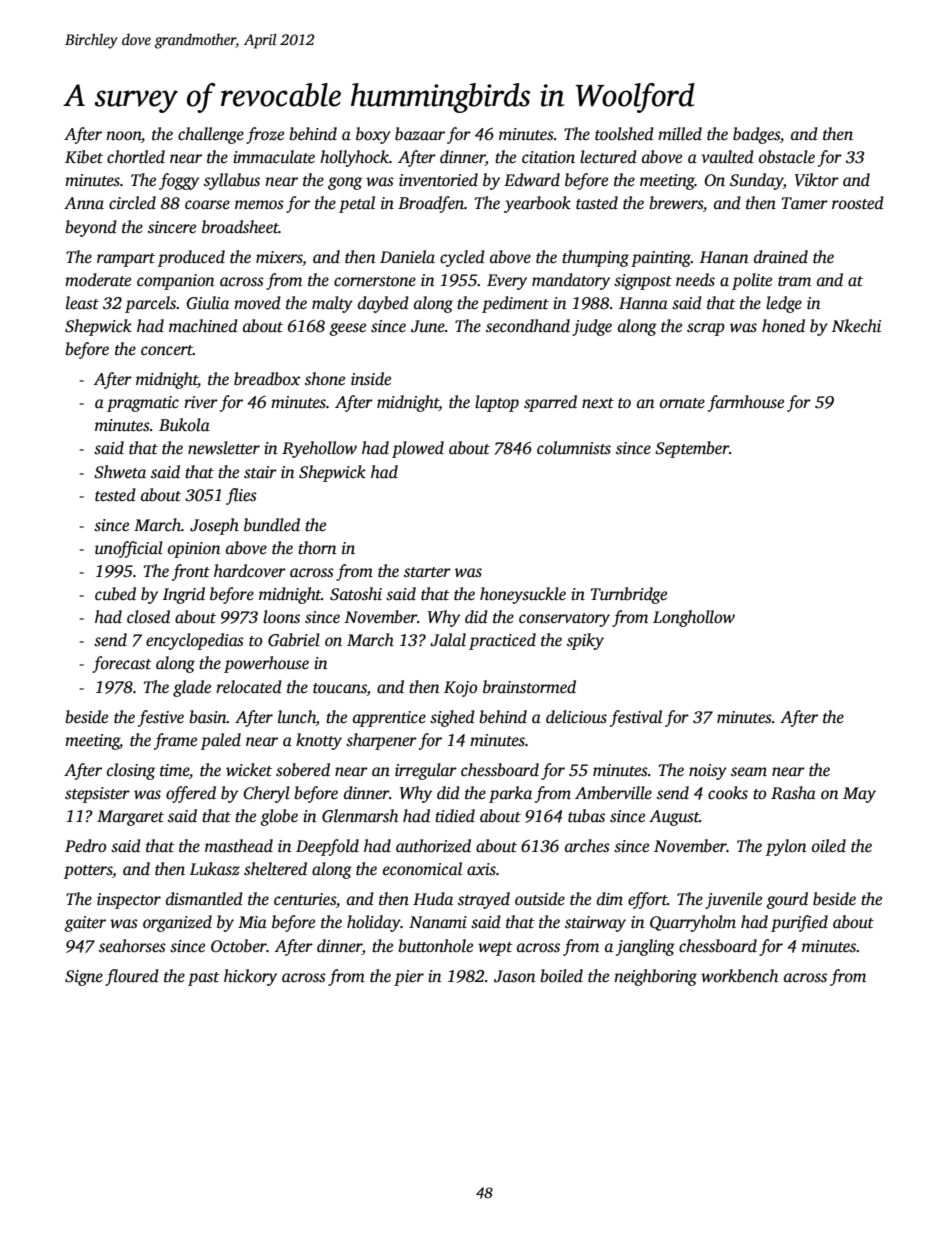  Describe the element at coordinates (203, 326) in the screenshot. I see `machined` at that location.
